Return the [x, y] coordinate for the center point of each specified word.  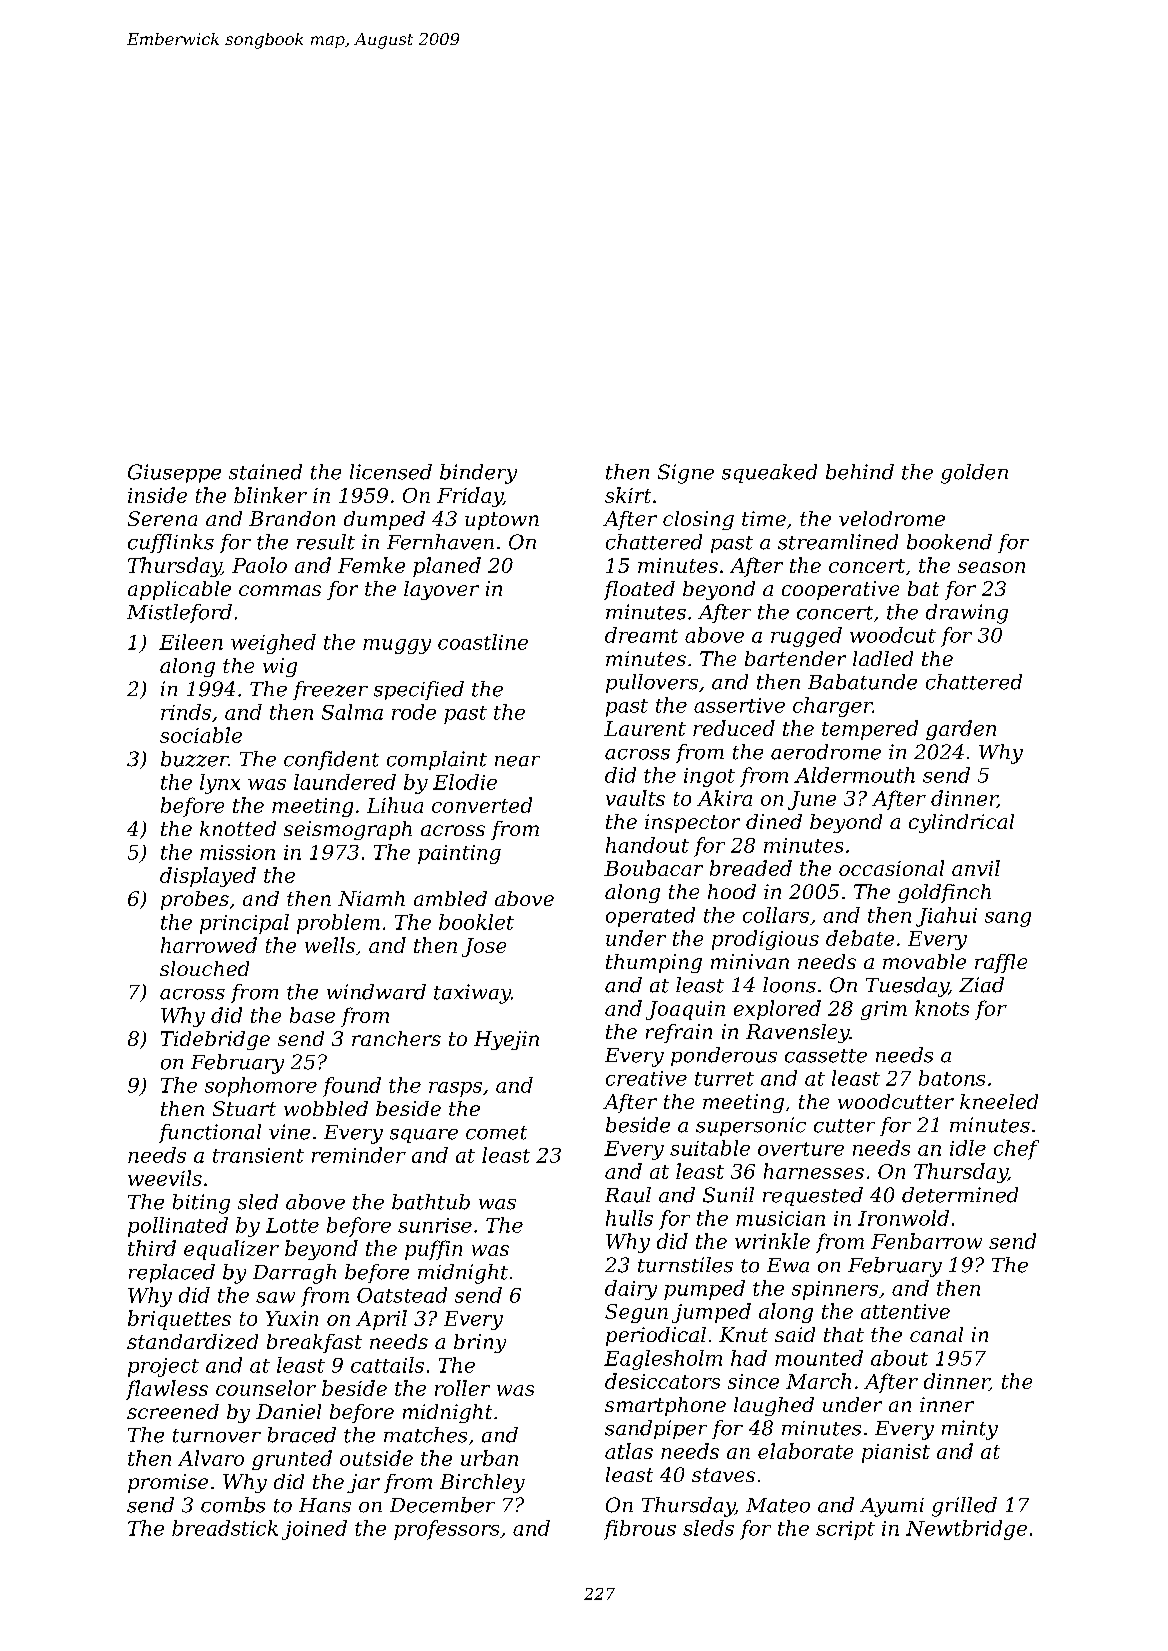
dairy [631, 1290]
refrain [679, 1033]
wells [330, 945]
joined [314, 1530]
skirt [628, 495]
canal [936, 1334]
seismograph [348, 830]
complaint [437, 760]
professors [446, 1530]
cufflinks [171, 543]
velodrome [892, 518]
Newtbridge [966, 1530]
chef [1016, 1150]
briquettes [179, 1320]
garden [961, 730]
